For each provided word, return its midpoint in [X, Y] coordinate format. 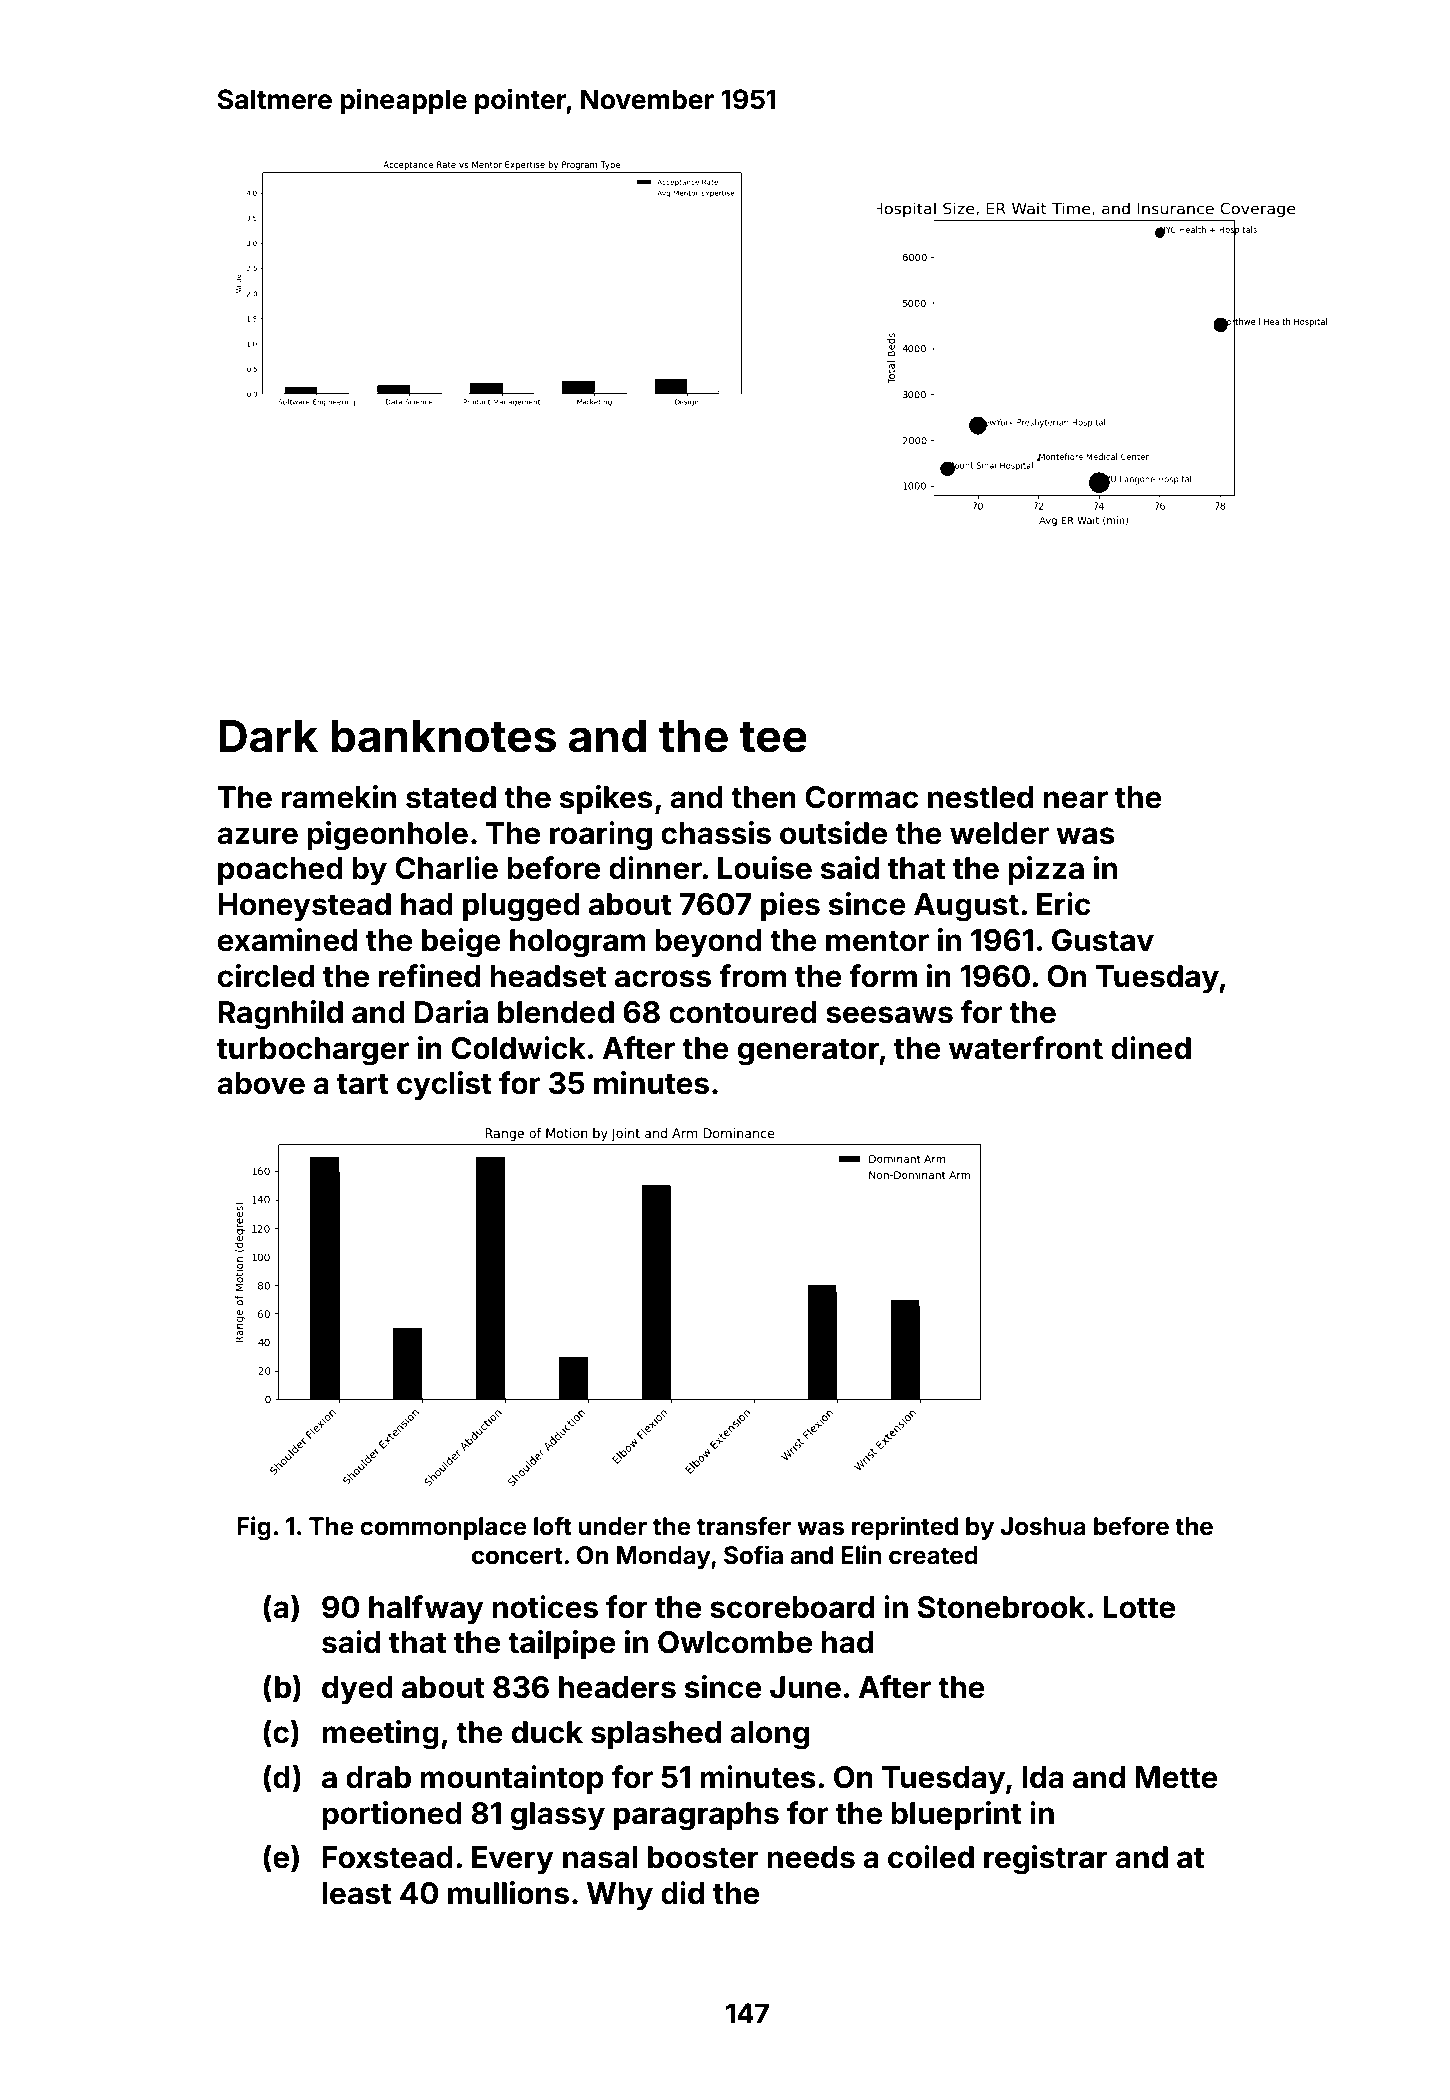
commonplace [443, 1528]
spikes [606, 799]
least [357, 1893]
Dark [268, 736]
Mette [1176, 1777]
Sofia [753, 1555]
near [1076, 800]
